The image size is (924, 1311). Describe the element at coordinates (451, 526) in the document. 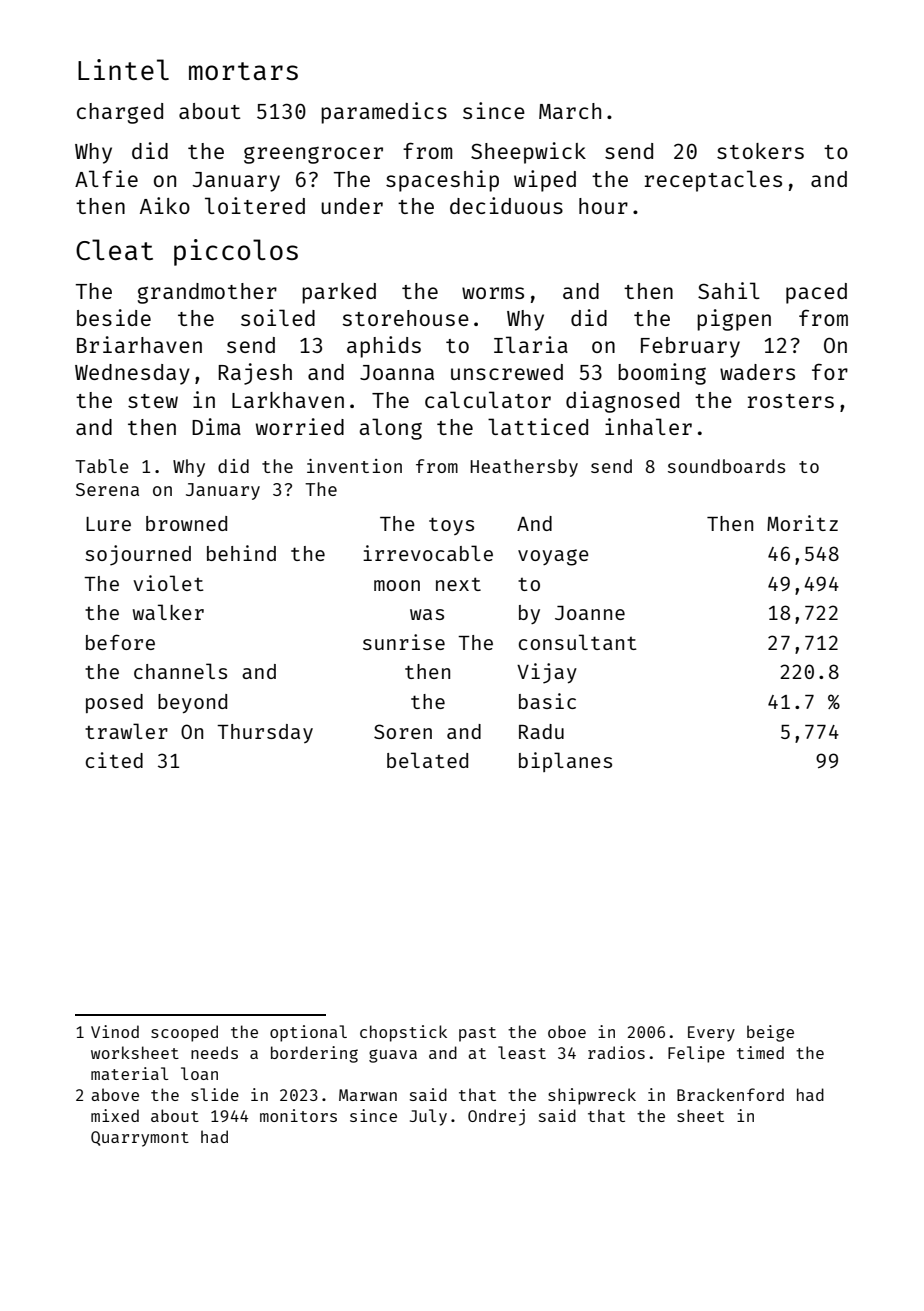

I see `toys` at that location.
